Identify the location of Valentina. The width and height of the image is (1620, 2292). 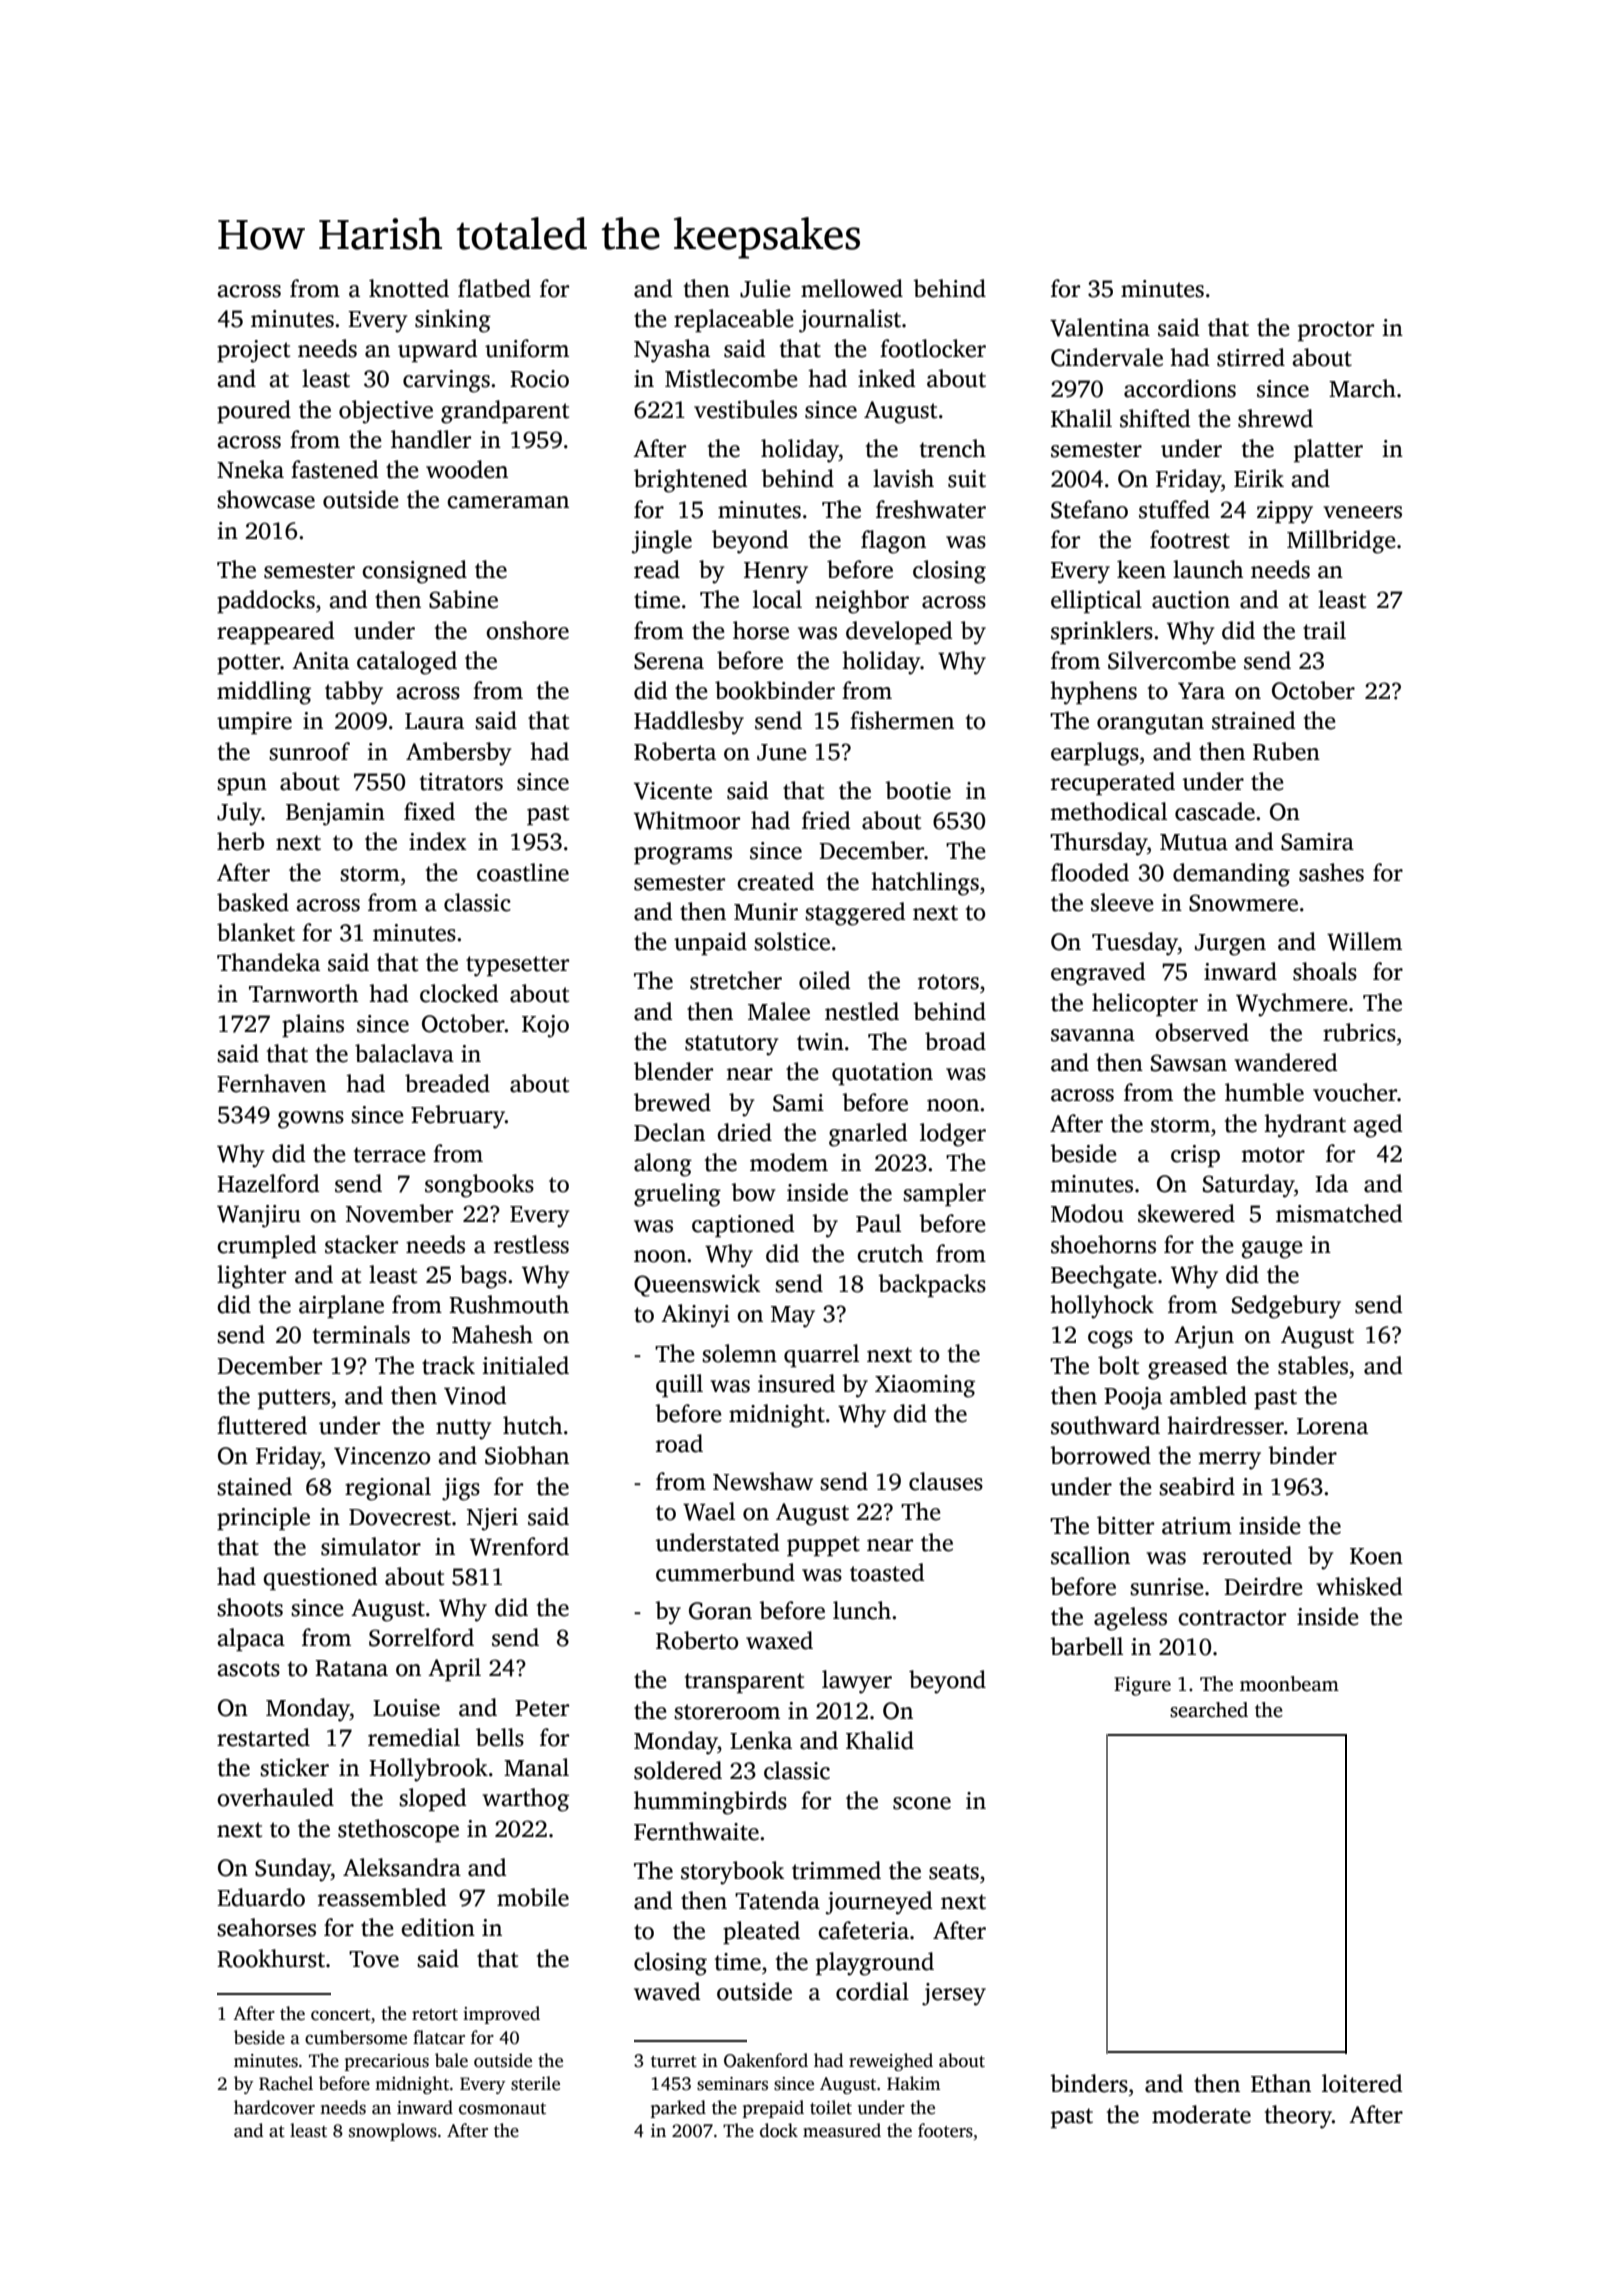
(1100, 327).
